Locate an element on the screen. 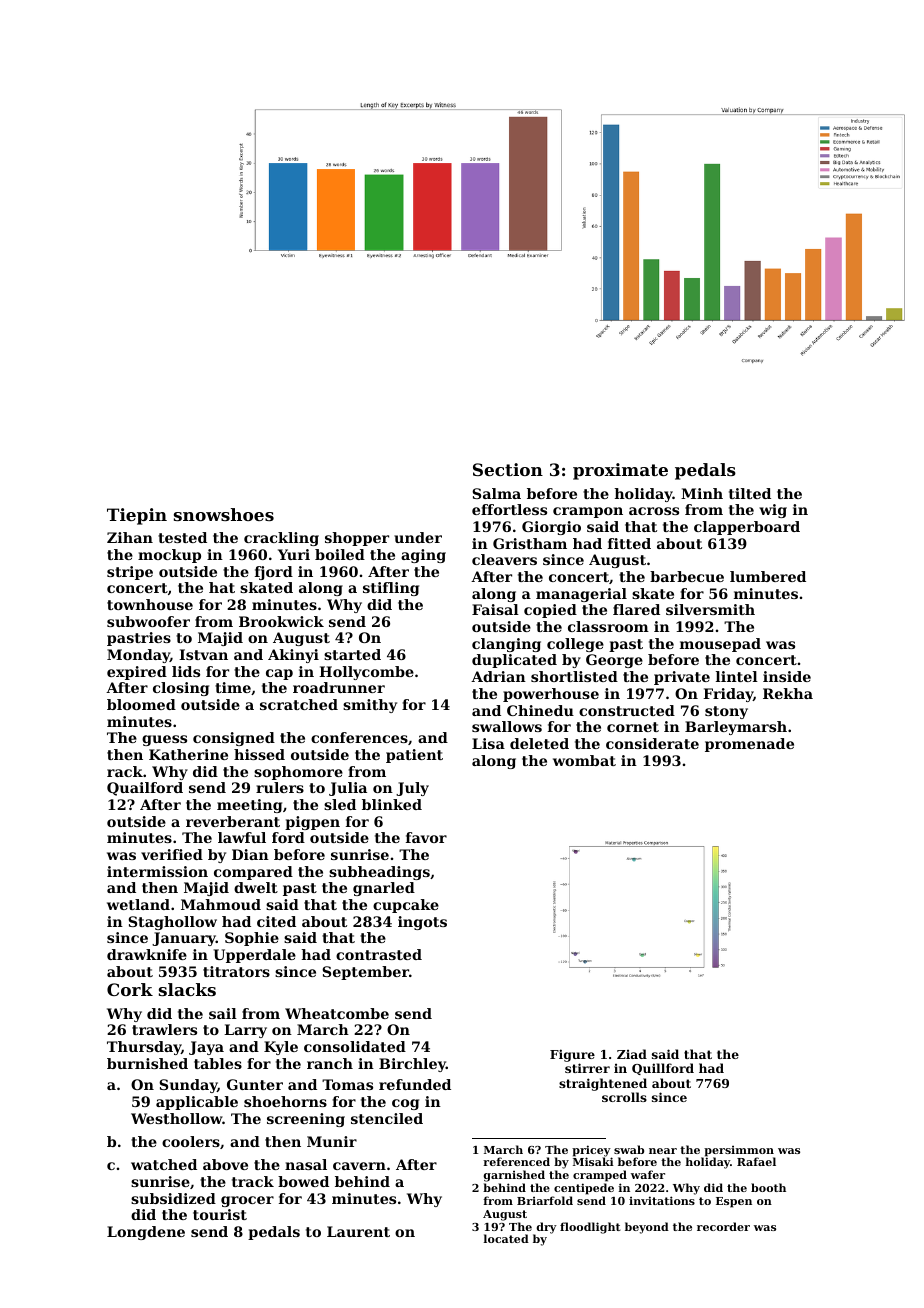 The image size is (924, 1308). Dian is located at coordinates (250, 854).
